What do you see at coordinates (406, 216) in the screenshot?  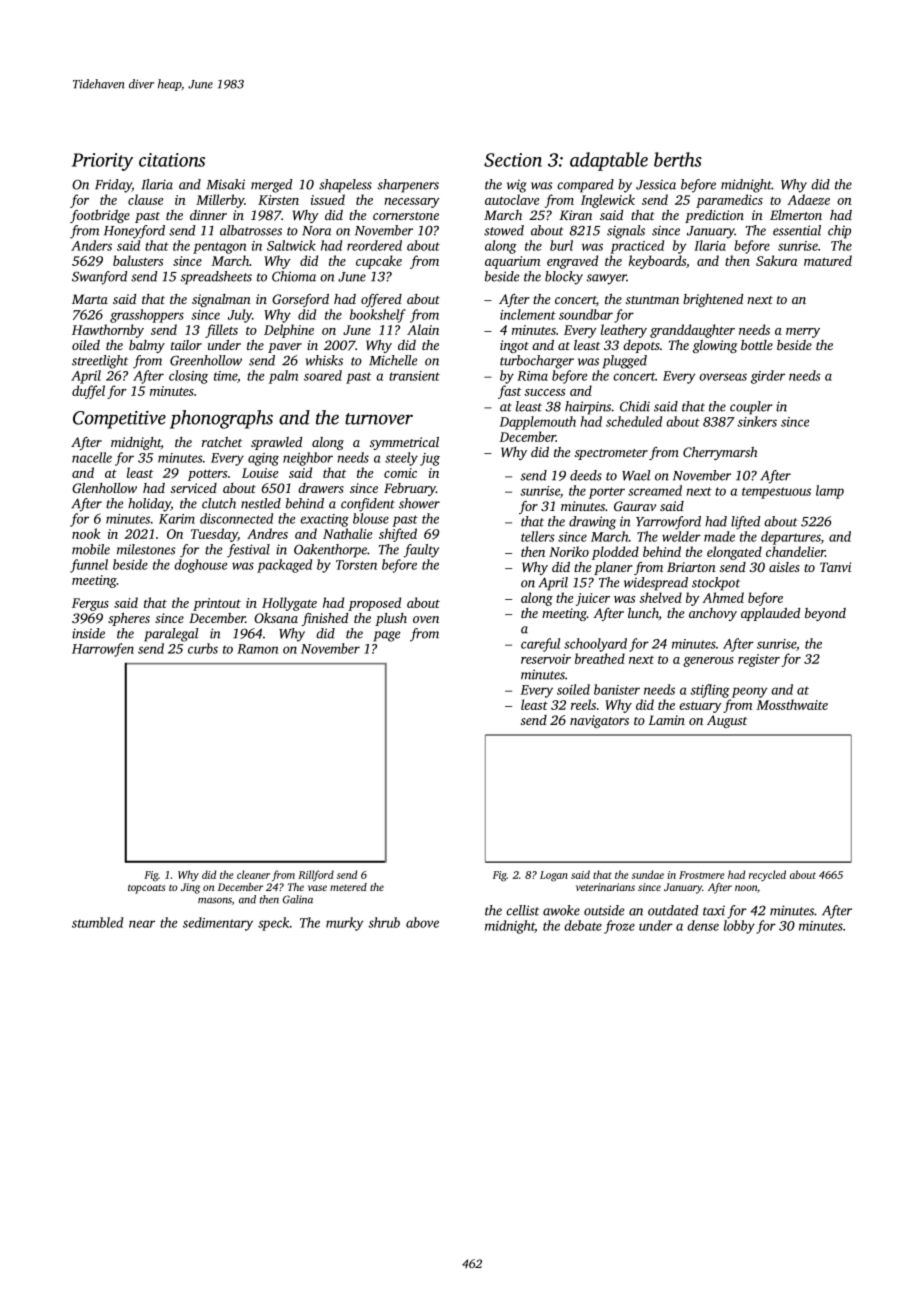 I see `cornerstone` at bounding box center [406, 216].
